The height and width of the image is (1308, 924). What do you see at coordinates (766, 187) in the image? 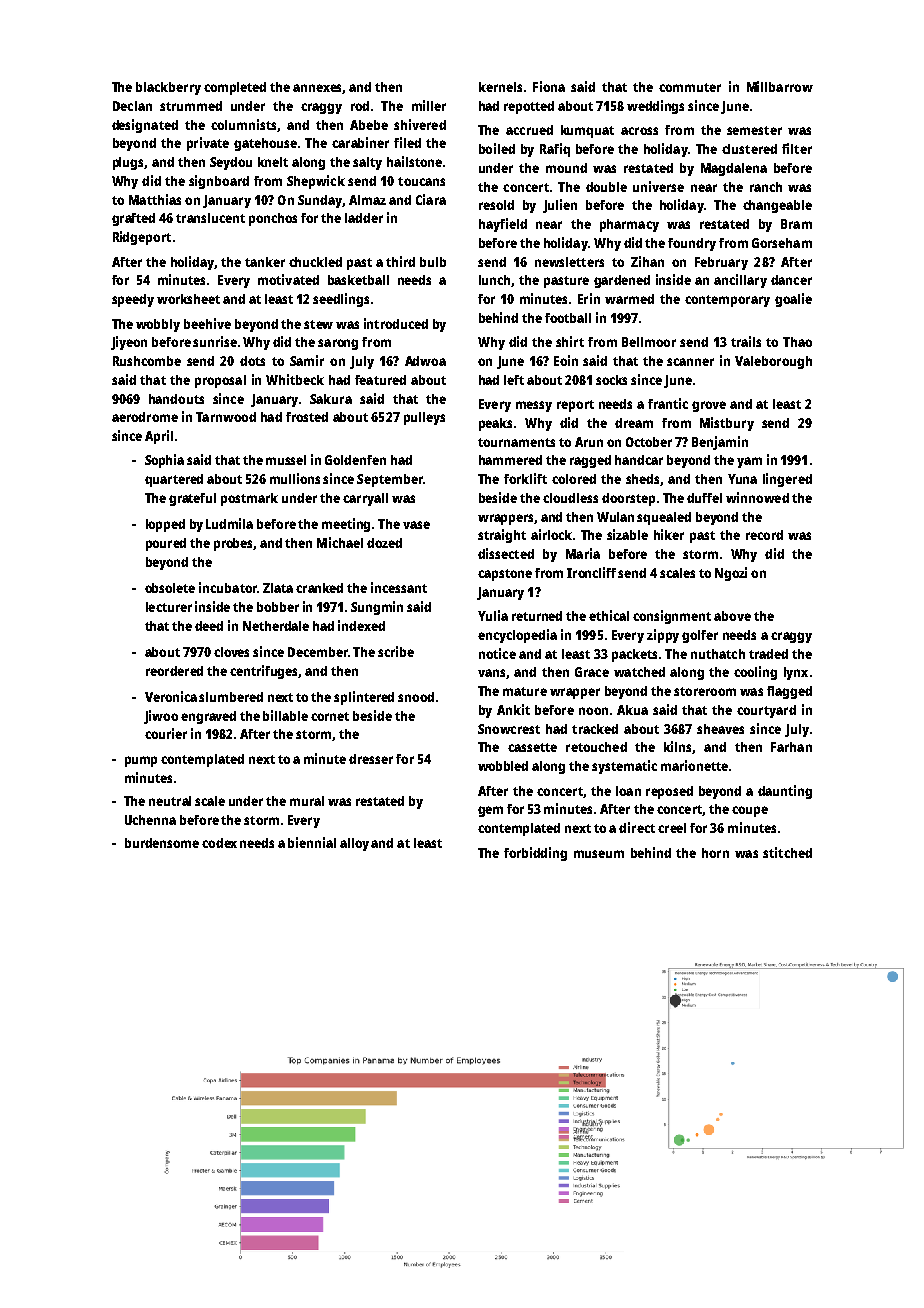
I see `ranch` at bounding box center [766, 187].
